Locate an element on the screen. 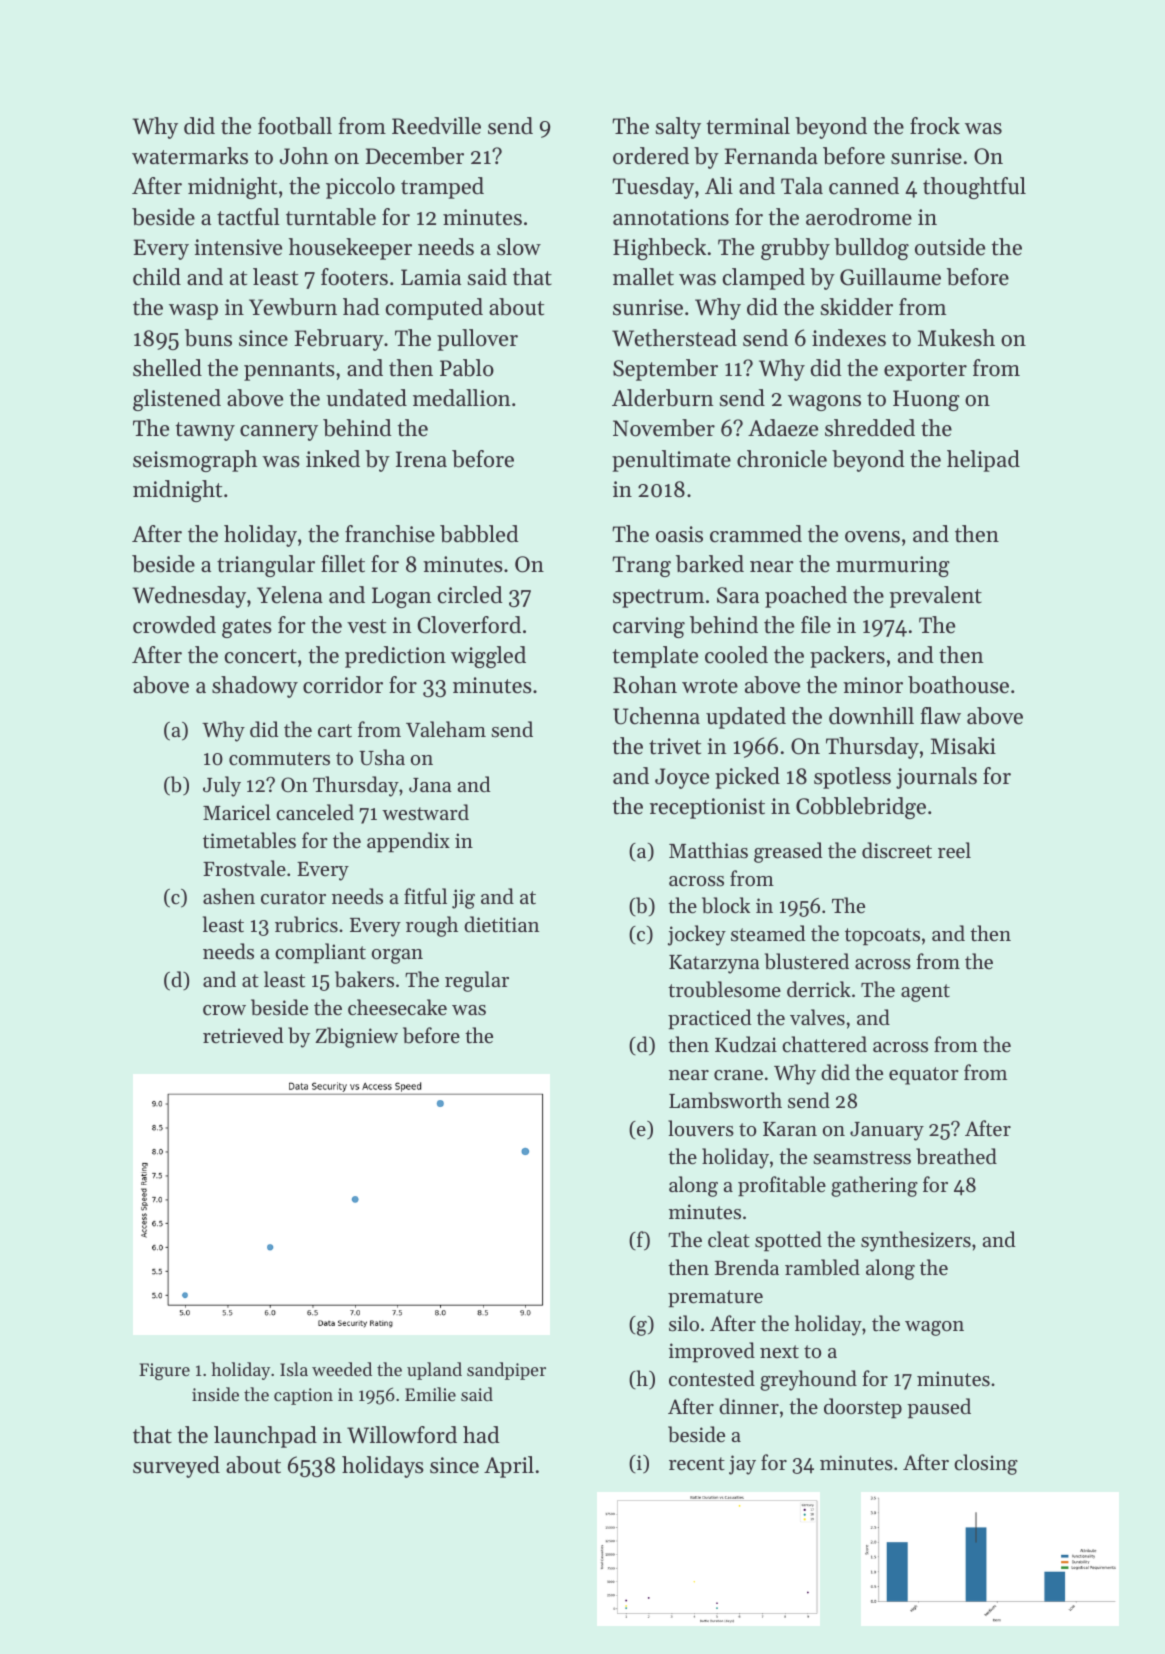 This screenshot has height=1654, width=1165. inside is located at coordinates (215, 1394).
